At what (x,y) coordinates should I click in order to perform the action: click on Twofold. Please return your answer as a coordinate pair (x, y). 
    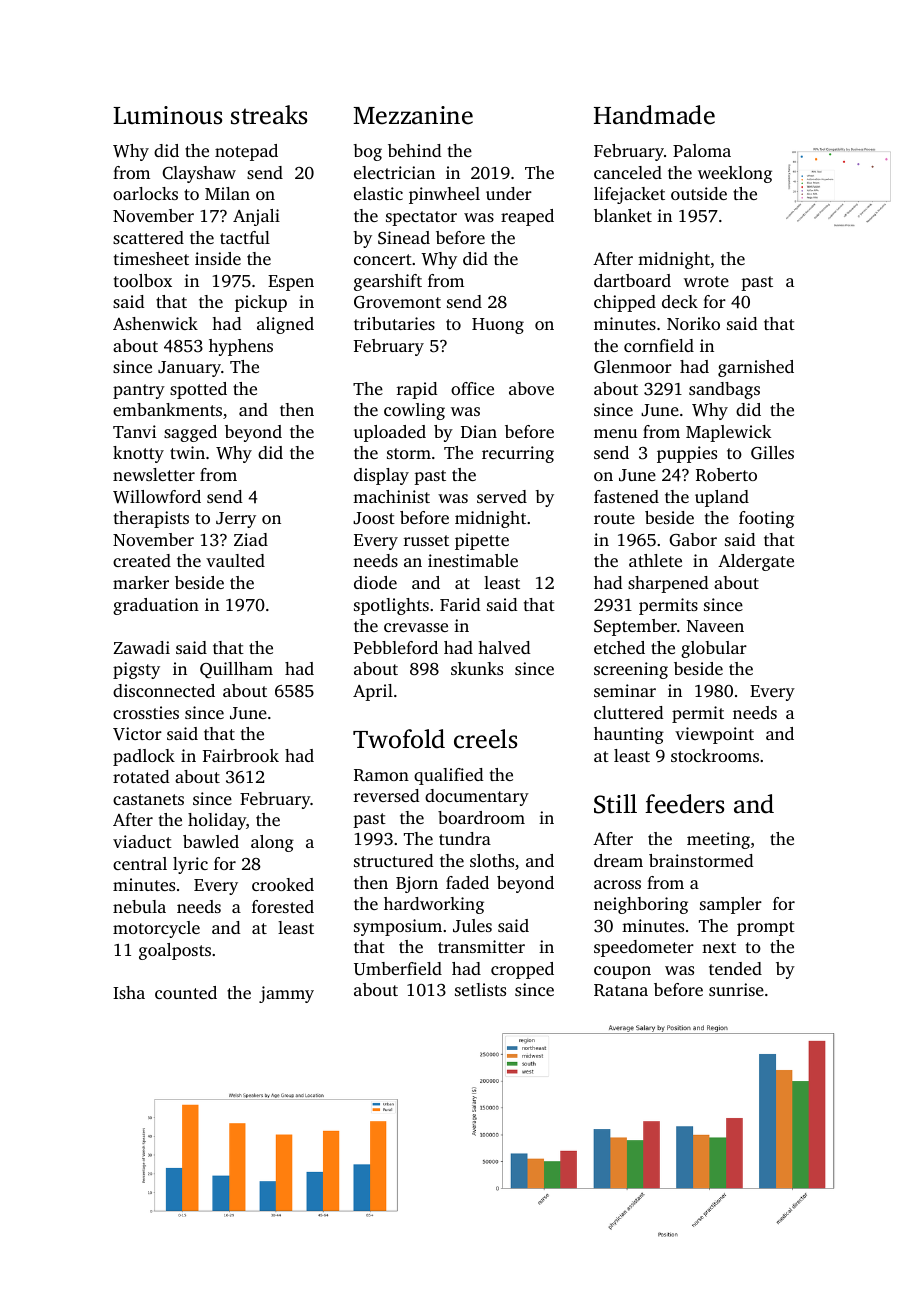
    Looking at the image, I should click on (399, 739).
